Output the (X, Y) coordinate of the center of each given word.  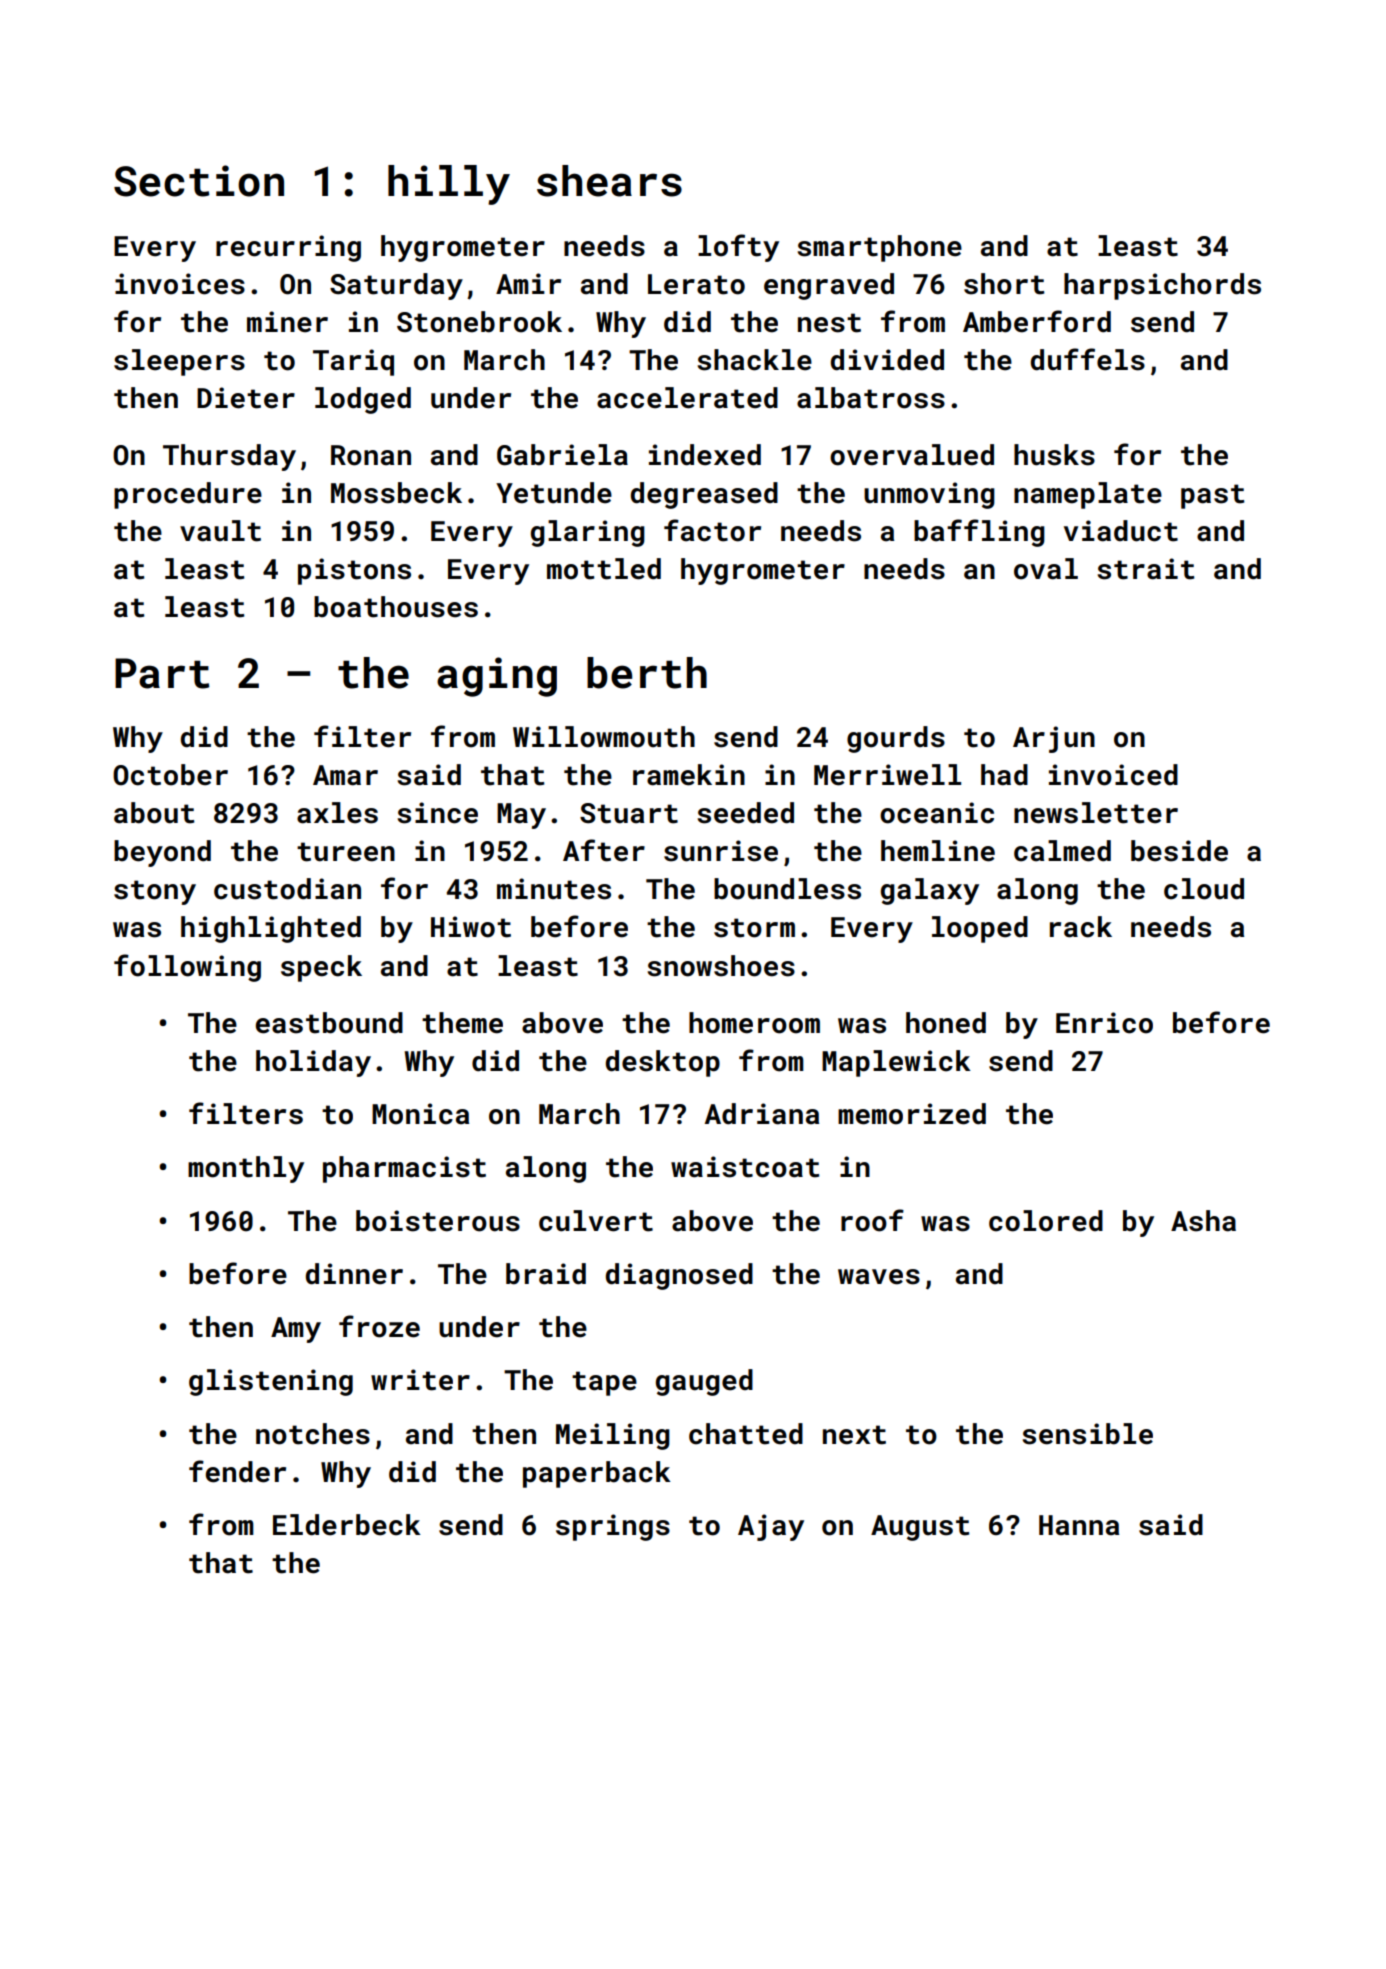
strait (1146, 569)
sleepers (179, 362)
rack (1081, 927)
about (154, 813)
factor (712, 530)
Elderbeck (347, 1525)
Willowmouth (604, 737)
